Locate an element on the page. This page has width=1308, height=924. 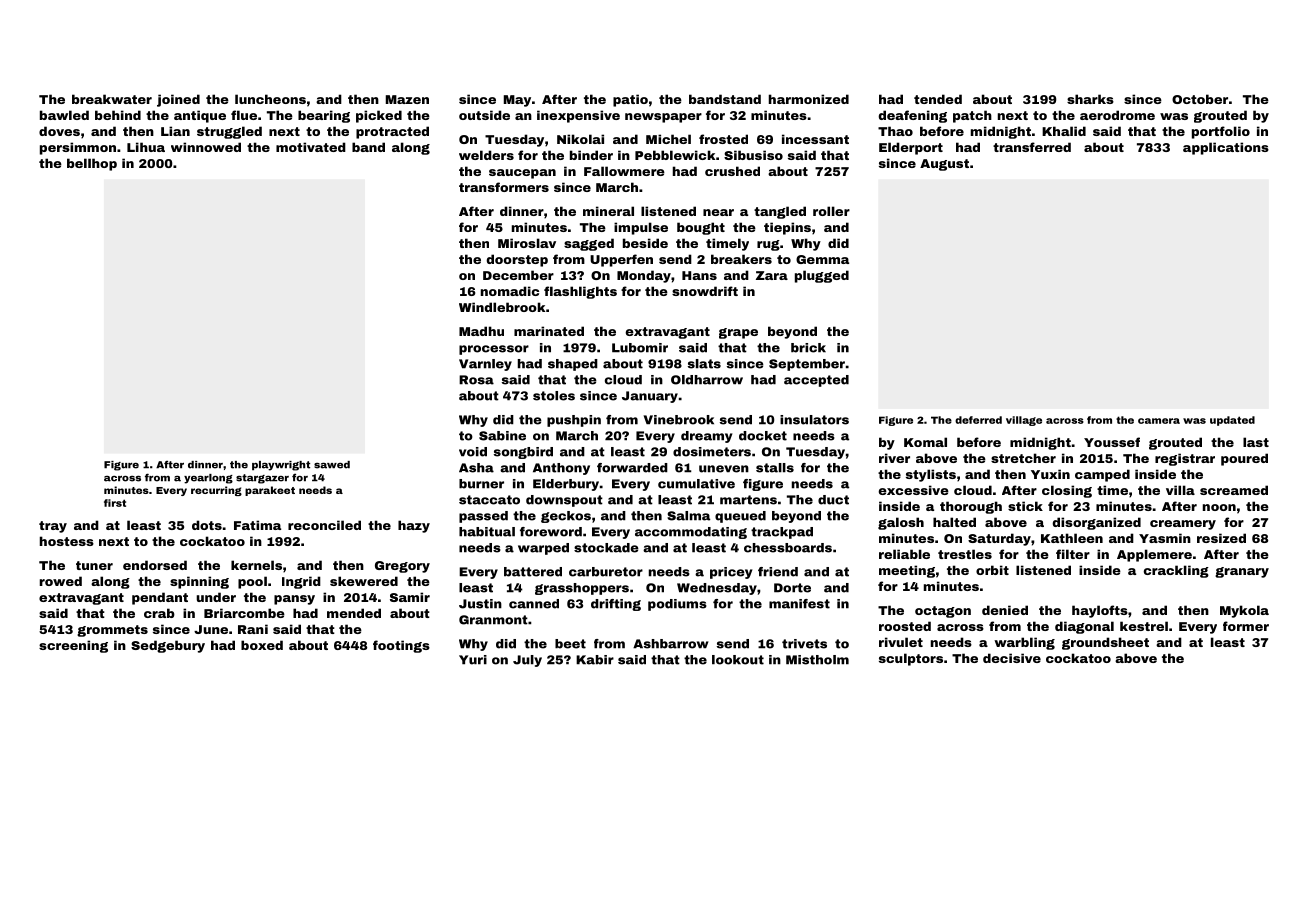
October is located at coordinates (1200, 99).
